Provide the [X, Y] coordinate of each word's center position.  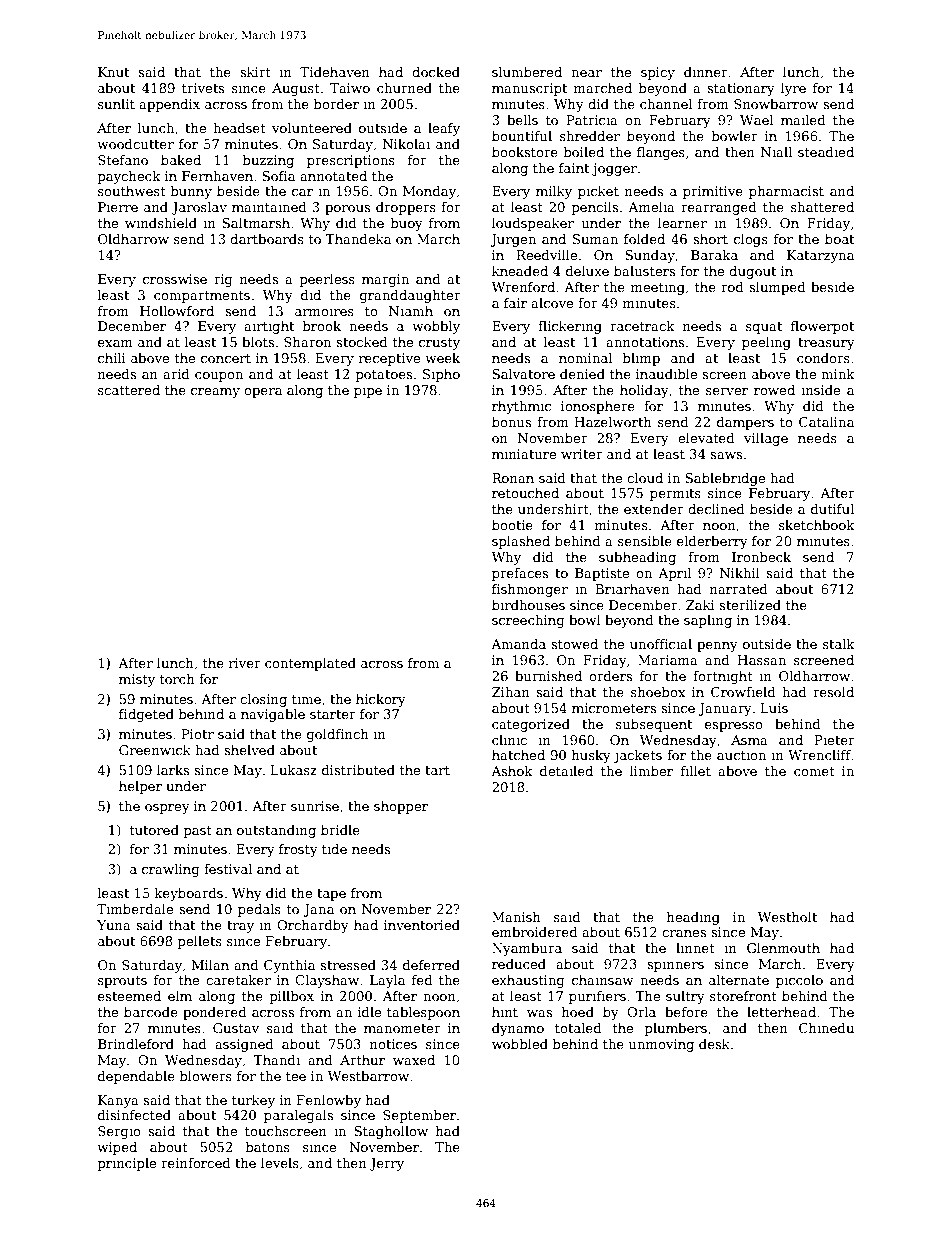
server [727, 391]
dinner [706, 72]
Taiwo [350, 88]
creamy [215, 393]
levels [280, 1163]
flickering [570, 327]
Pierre [118, 207]
